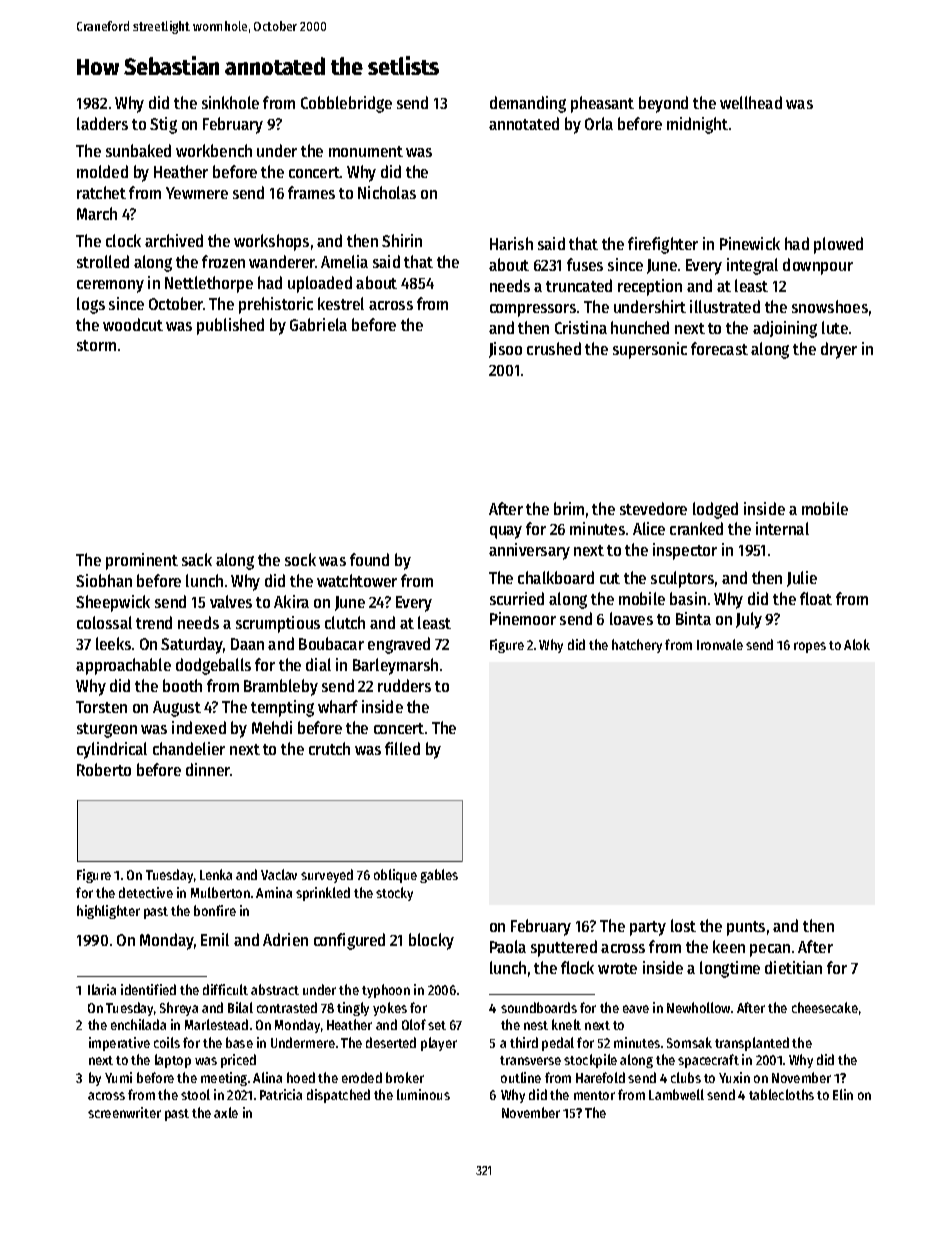 This screenshot has width=952, height=1233. What do you see at coordinates (174, 240) in the screenshot?
I see `archived` at bounding box center [174, 240].
